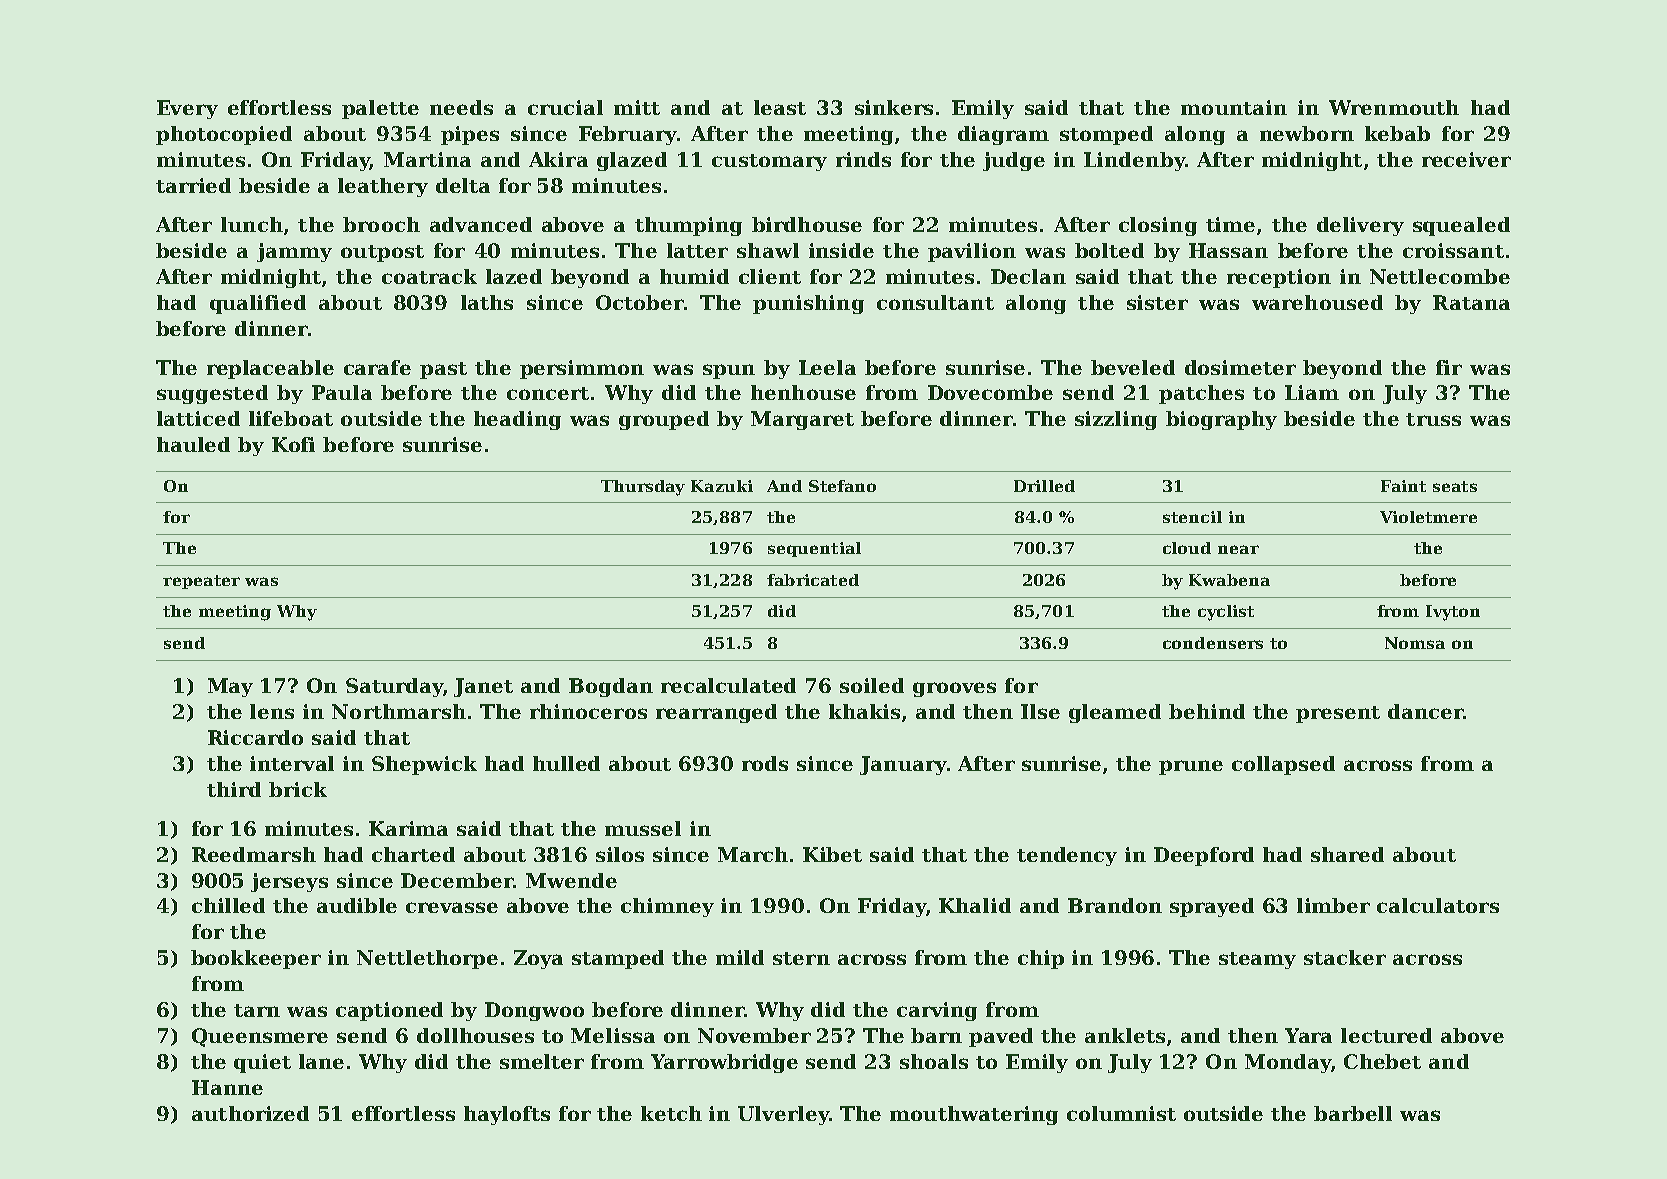  I want to click on sprayed, so click(1212, 907).
